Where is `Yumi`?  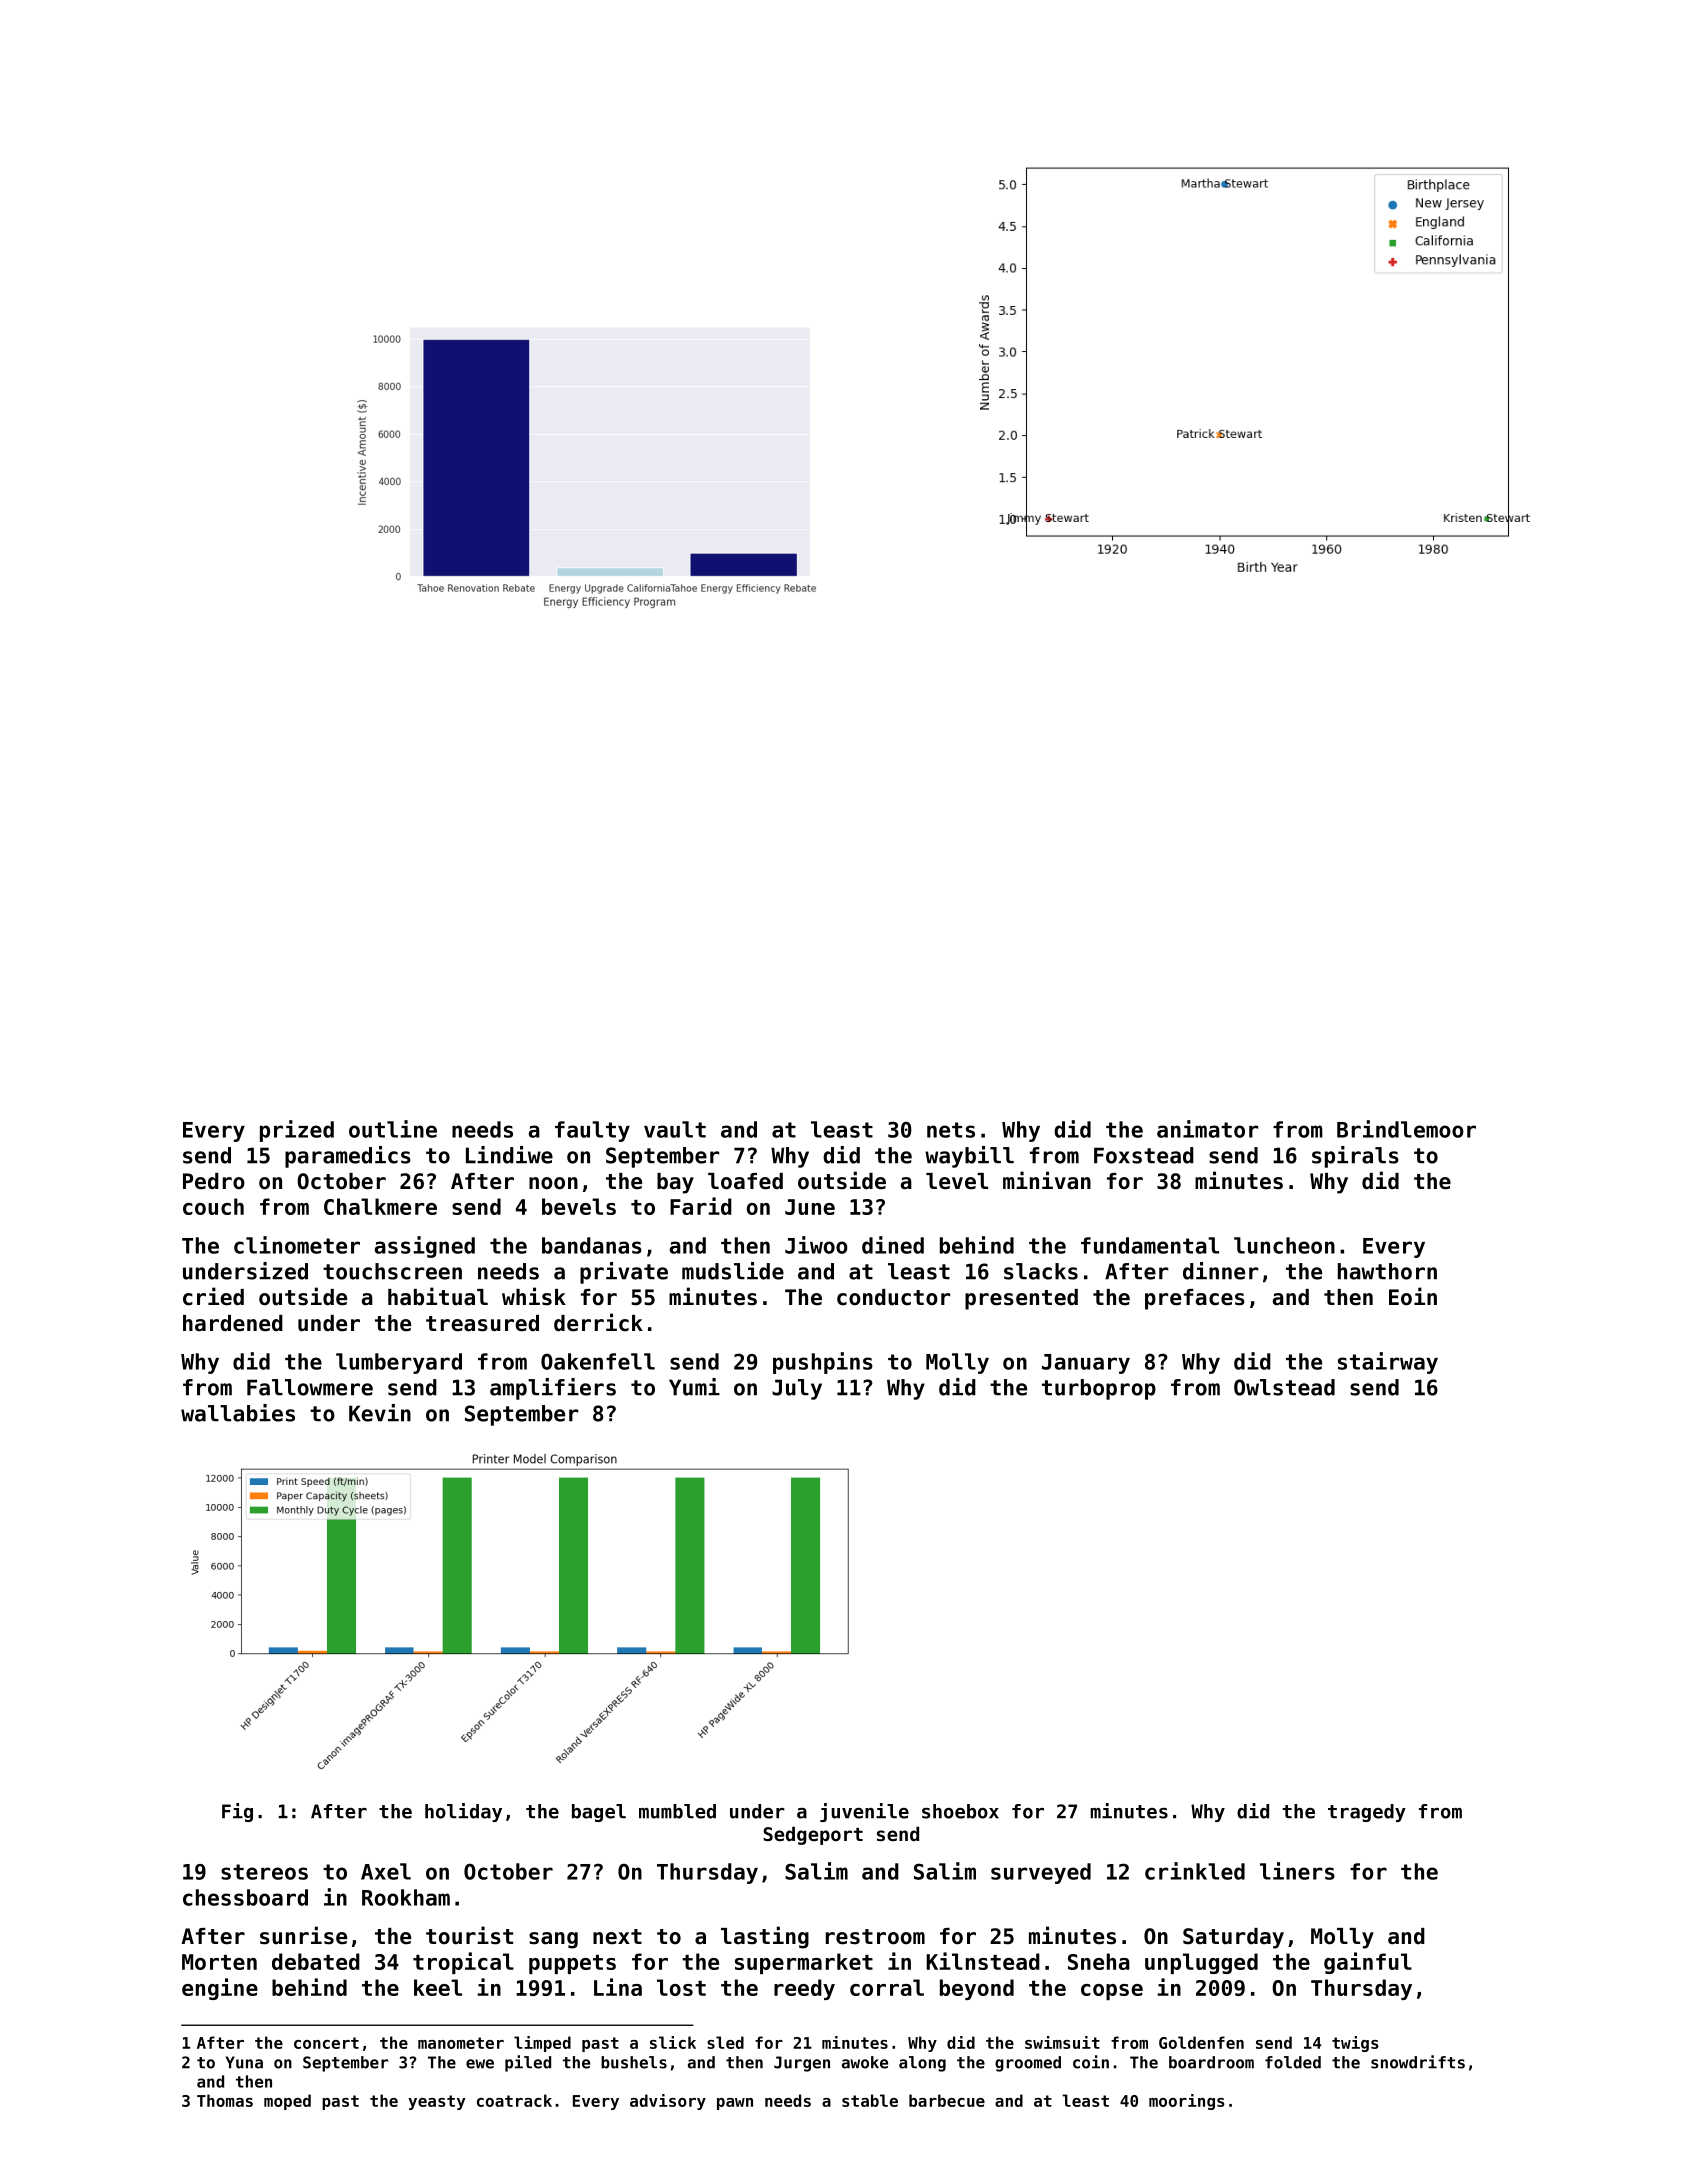 Yumi is located at coordinates (694, 1387).
